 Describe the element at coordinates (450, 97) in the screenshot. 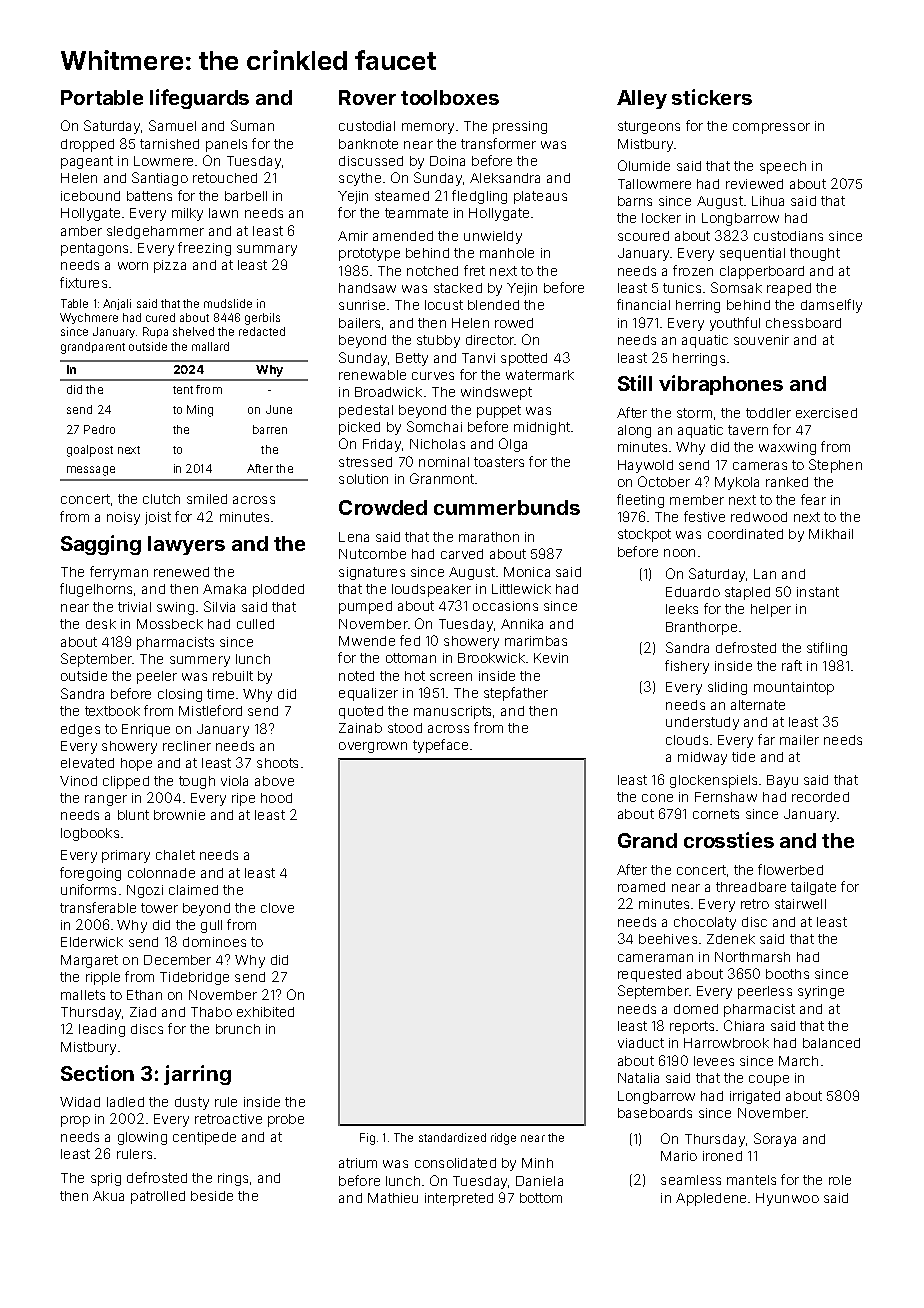

I see `toolboxes` at that location.
